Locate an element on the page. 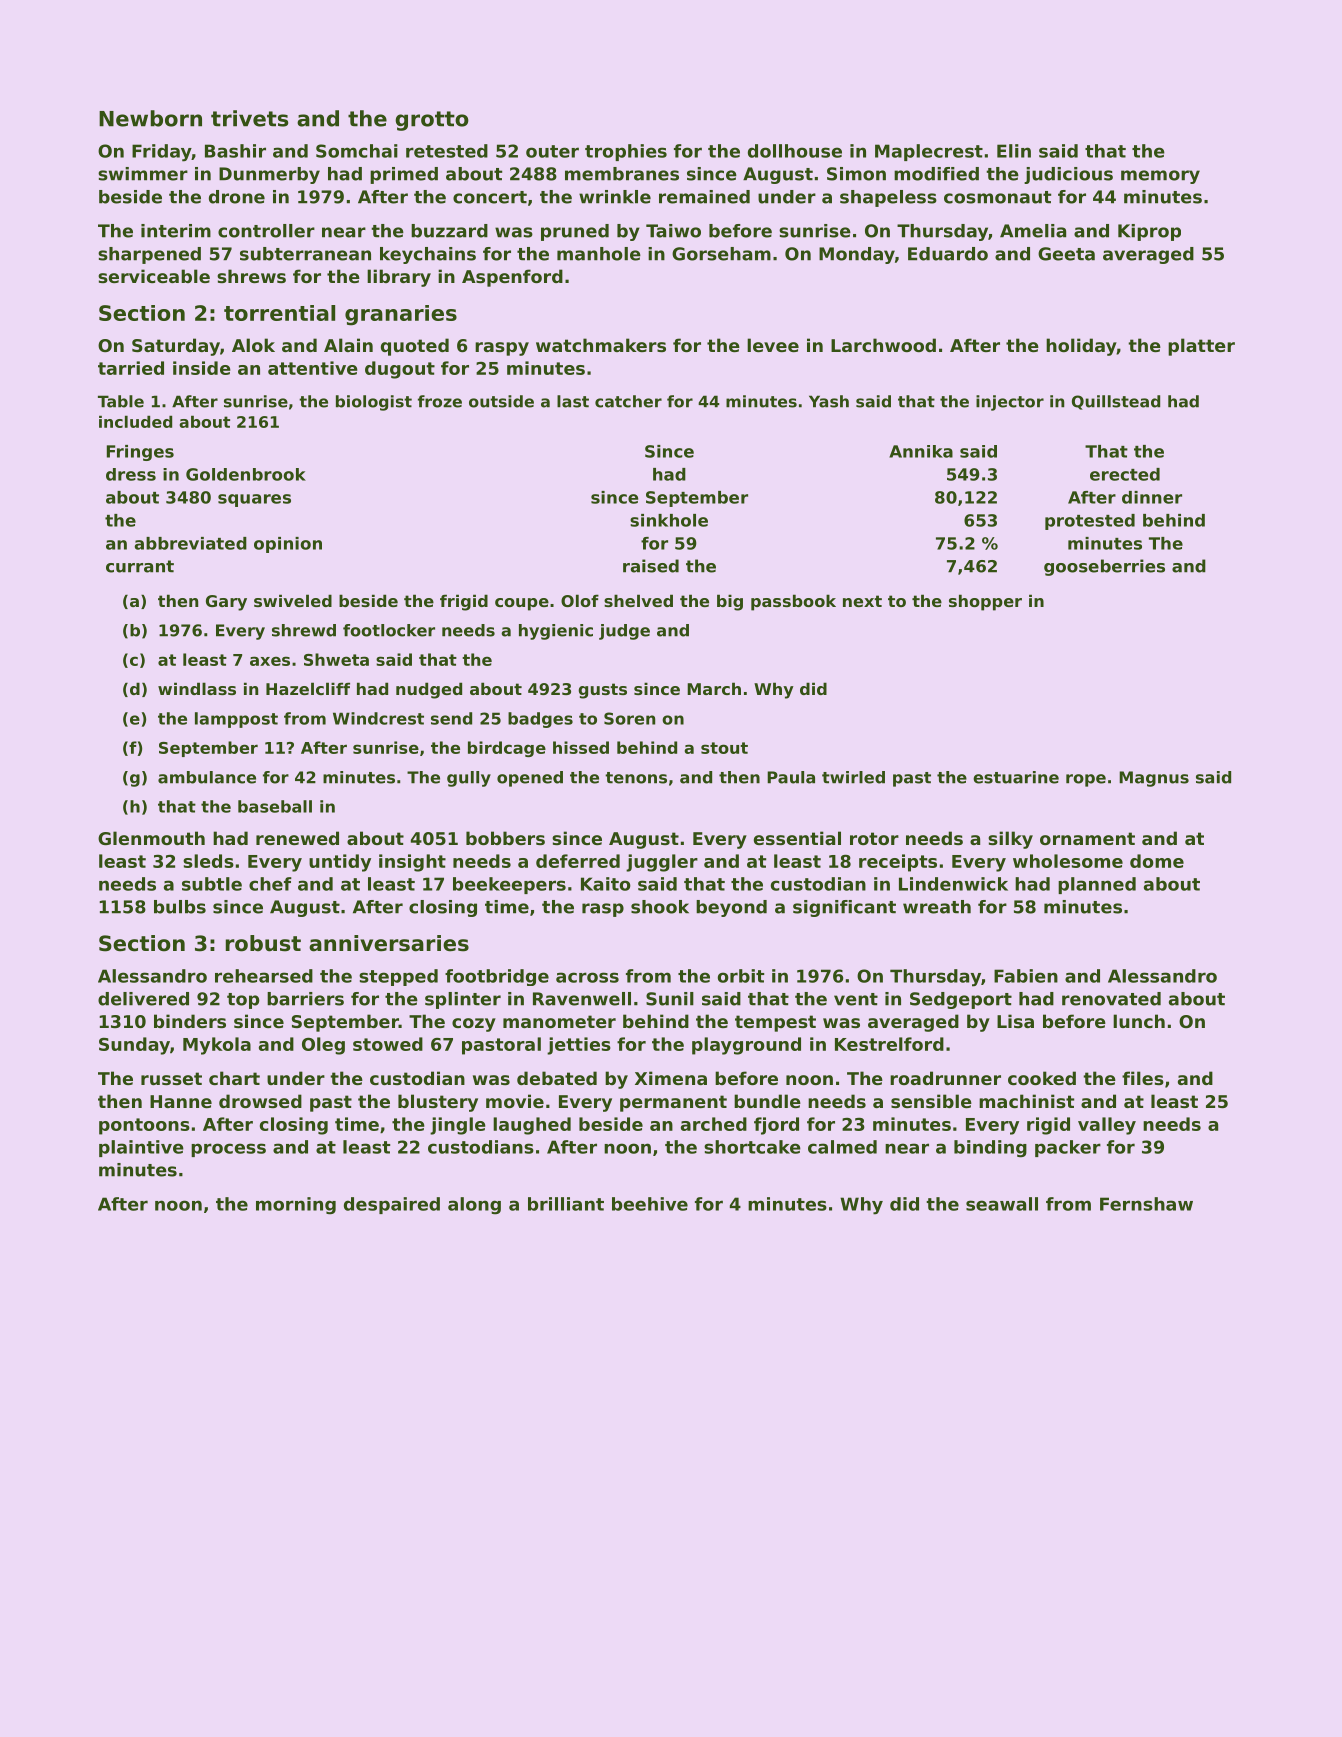  footlocker is located at coordinates (389, 630).
